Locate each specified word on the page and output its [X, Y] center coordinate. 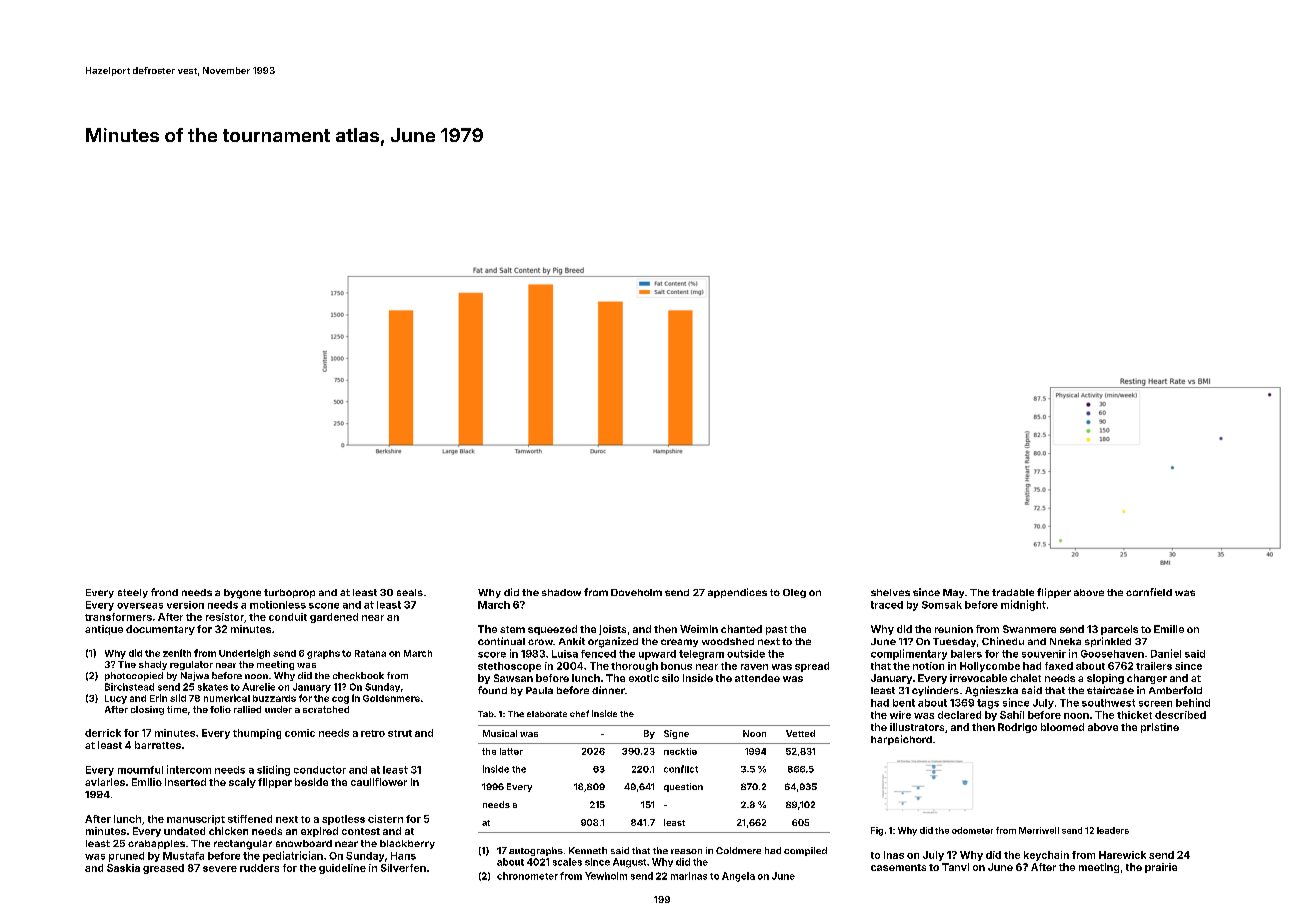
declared [959, 715]
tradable [1013, 592]
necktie [680, 751]
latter [511, 751]
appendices [737, 593]
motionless [278, 605]
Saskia [123, 868]
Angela [738, 877]
